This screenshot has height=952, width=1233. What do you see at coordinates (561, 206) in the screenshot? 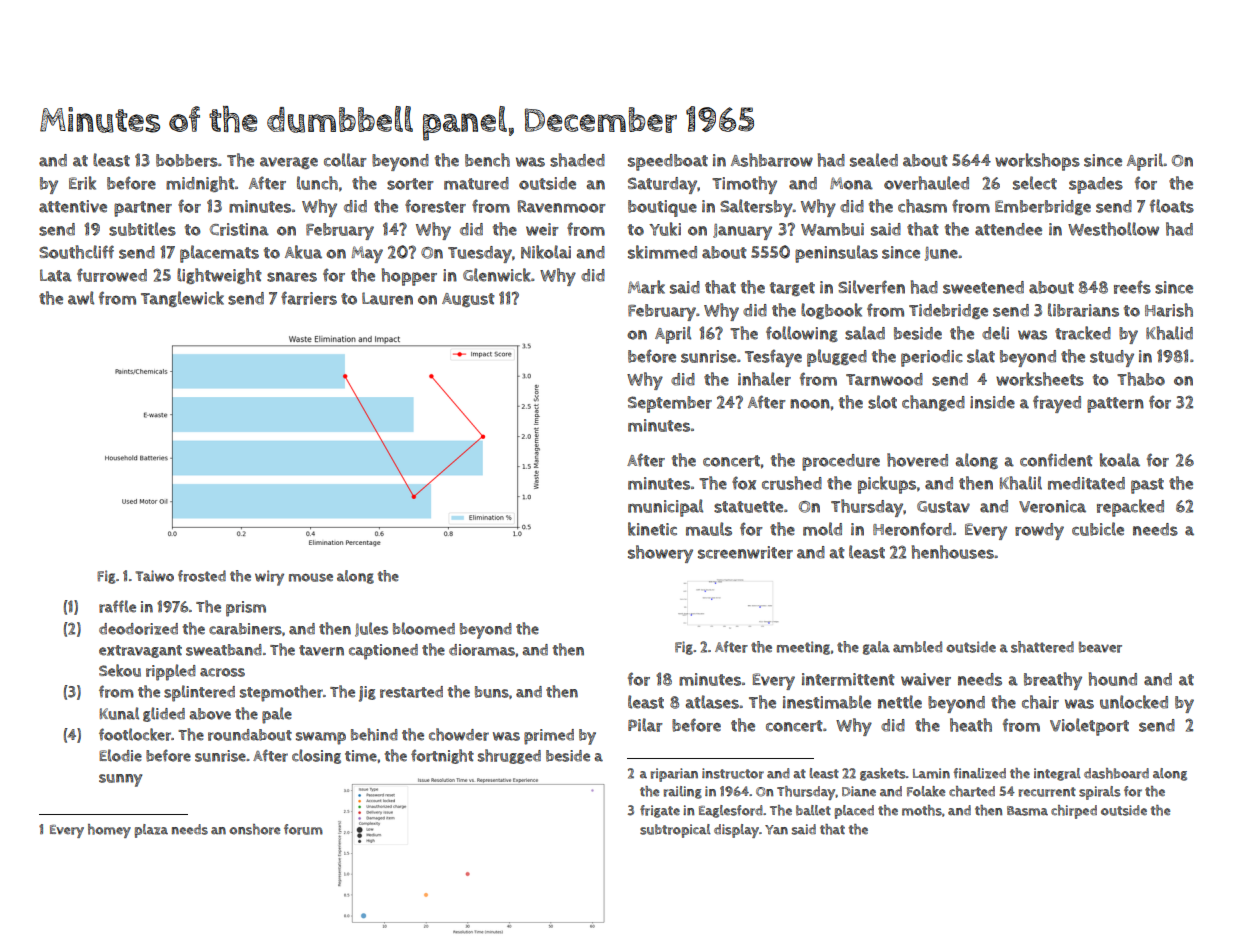
I see `Ravenmoor` at bounding box center [561, 206].
